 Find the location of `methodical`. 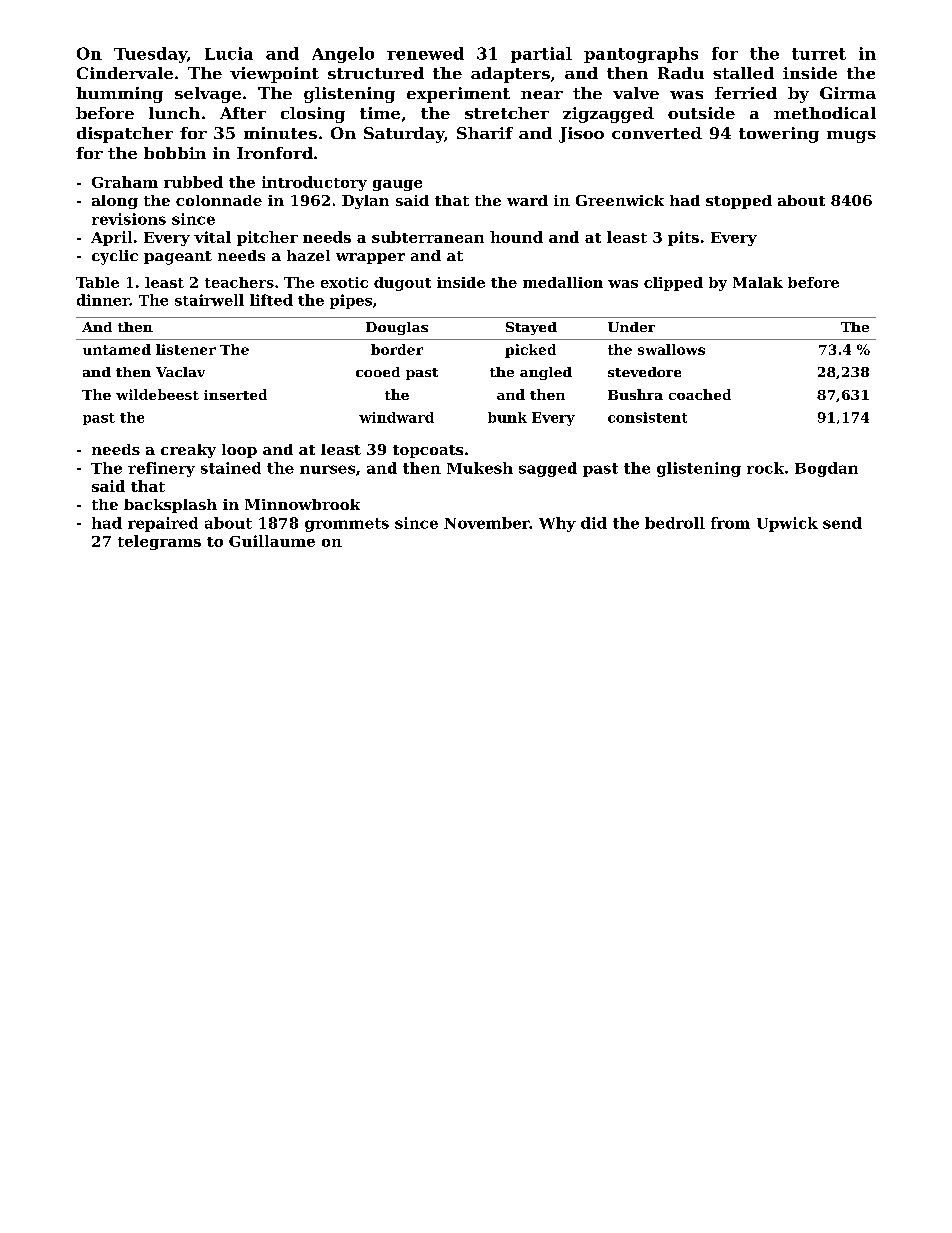

methodical is located at coordinates (825, 113).
